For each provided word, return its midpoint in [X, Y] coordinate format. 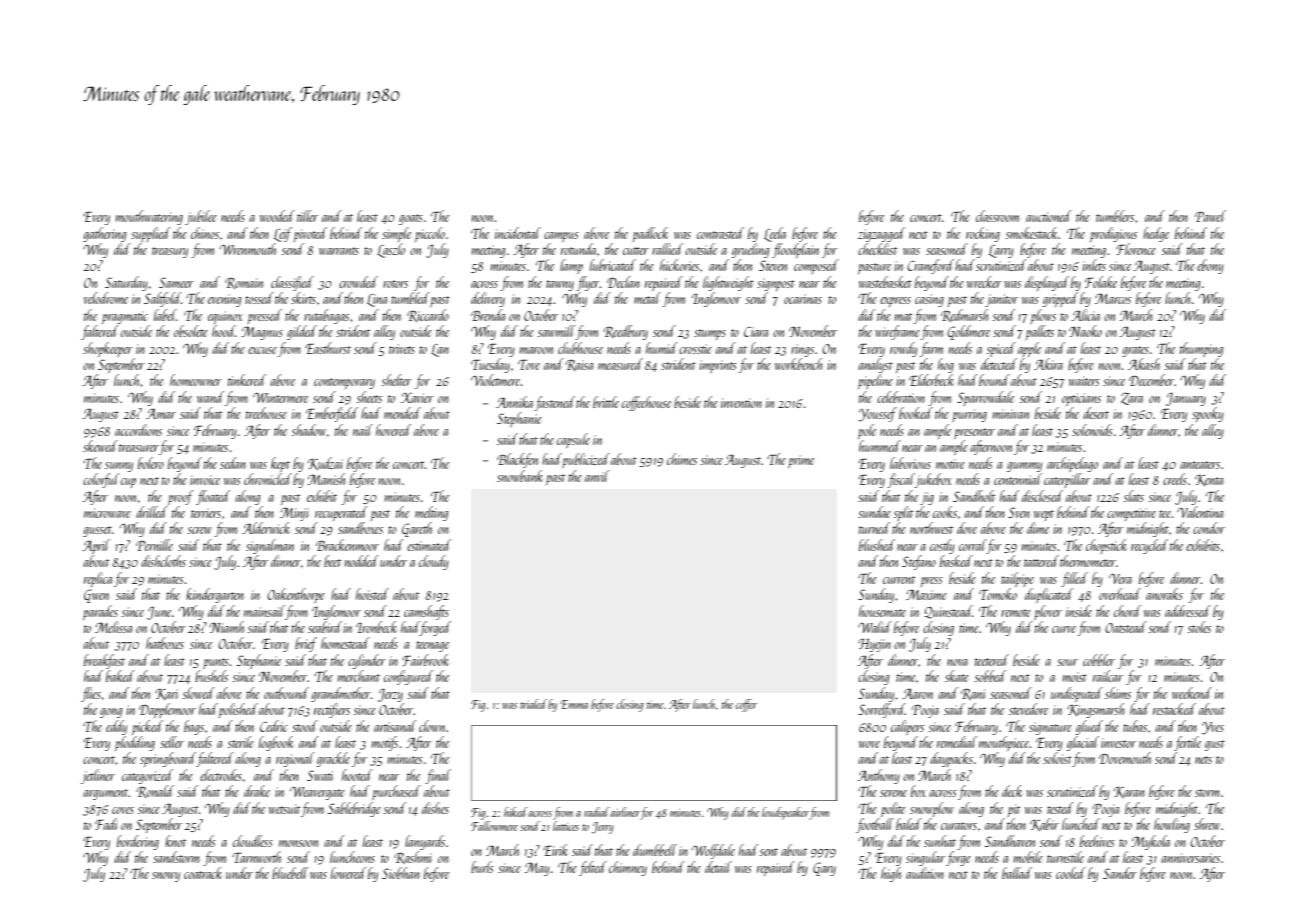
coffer [746, 705]
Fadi [106, 824]
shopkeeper [108, 349]
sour [1067, 662]
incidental [518, 233]
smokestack [1032, 233]
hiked [516, 812]
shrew [1207, 824]
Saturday [126, 283]
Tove [529, 365]
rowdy [904, 349]
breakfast [104, 661]
